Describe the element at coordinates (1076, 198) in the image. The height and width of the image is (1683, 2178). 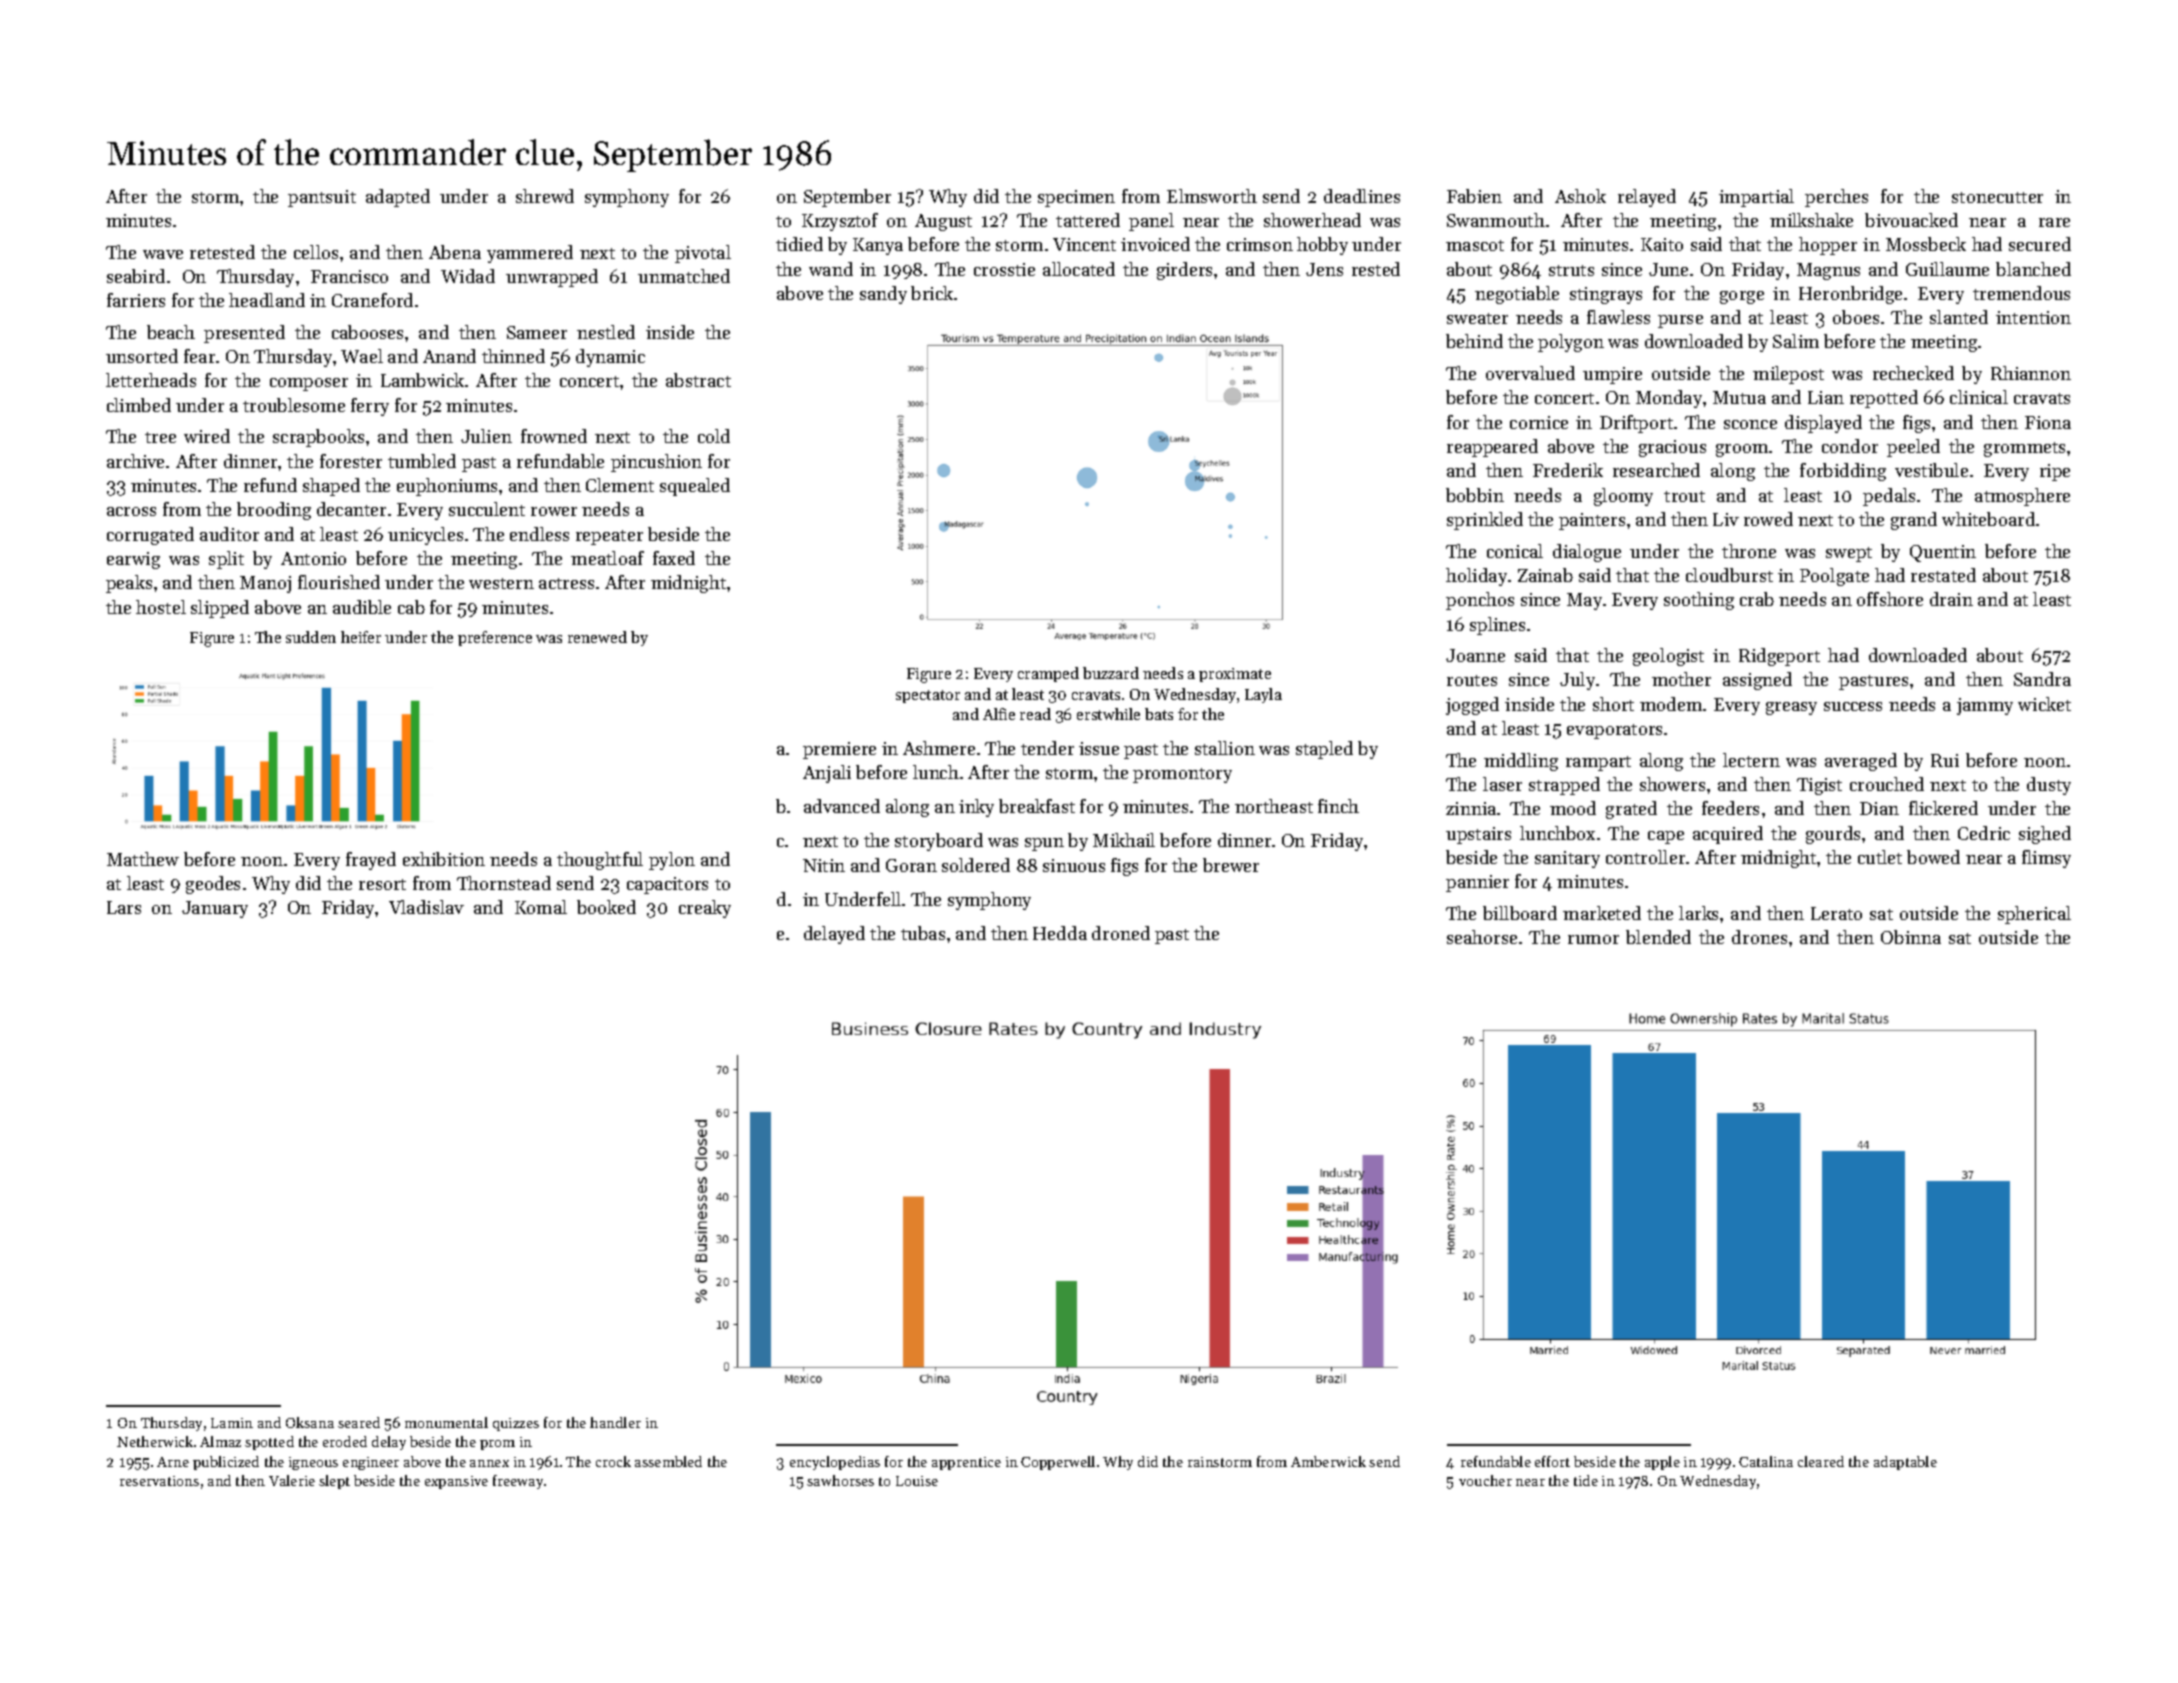
I see `specimen` at that location.
